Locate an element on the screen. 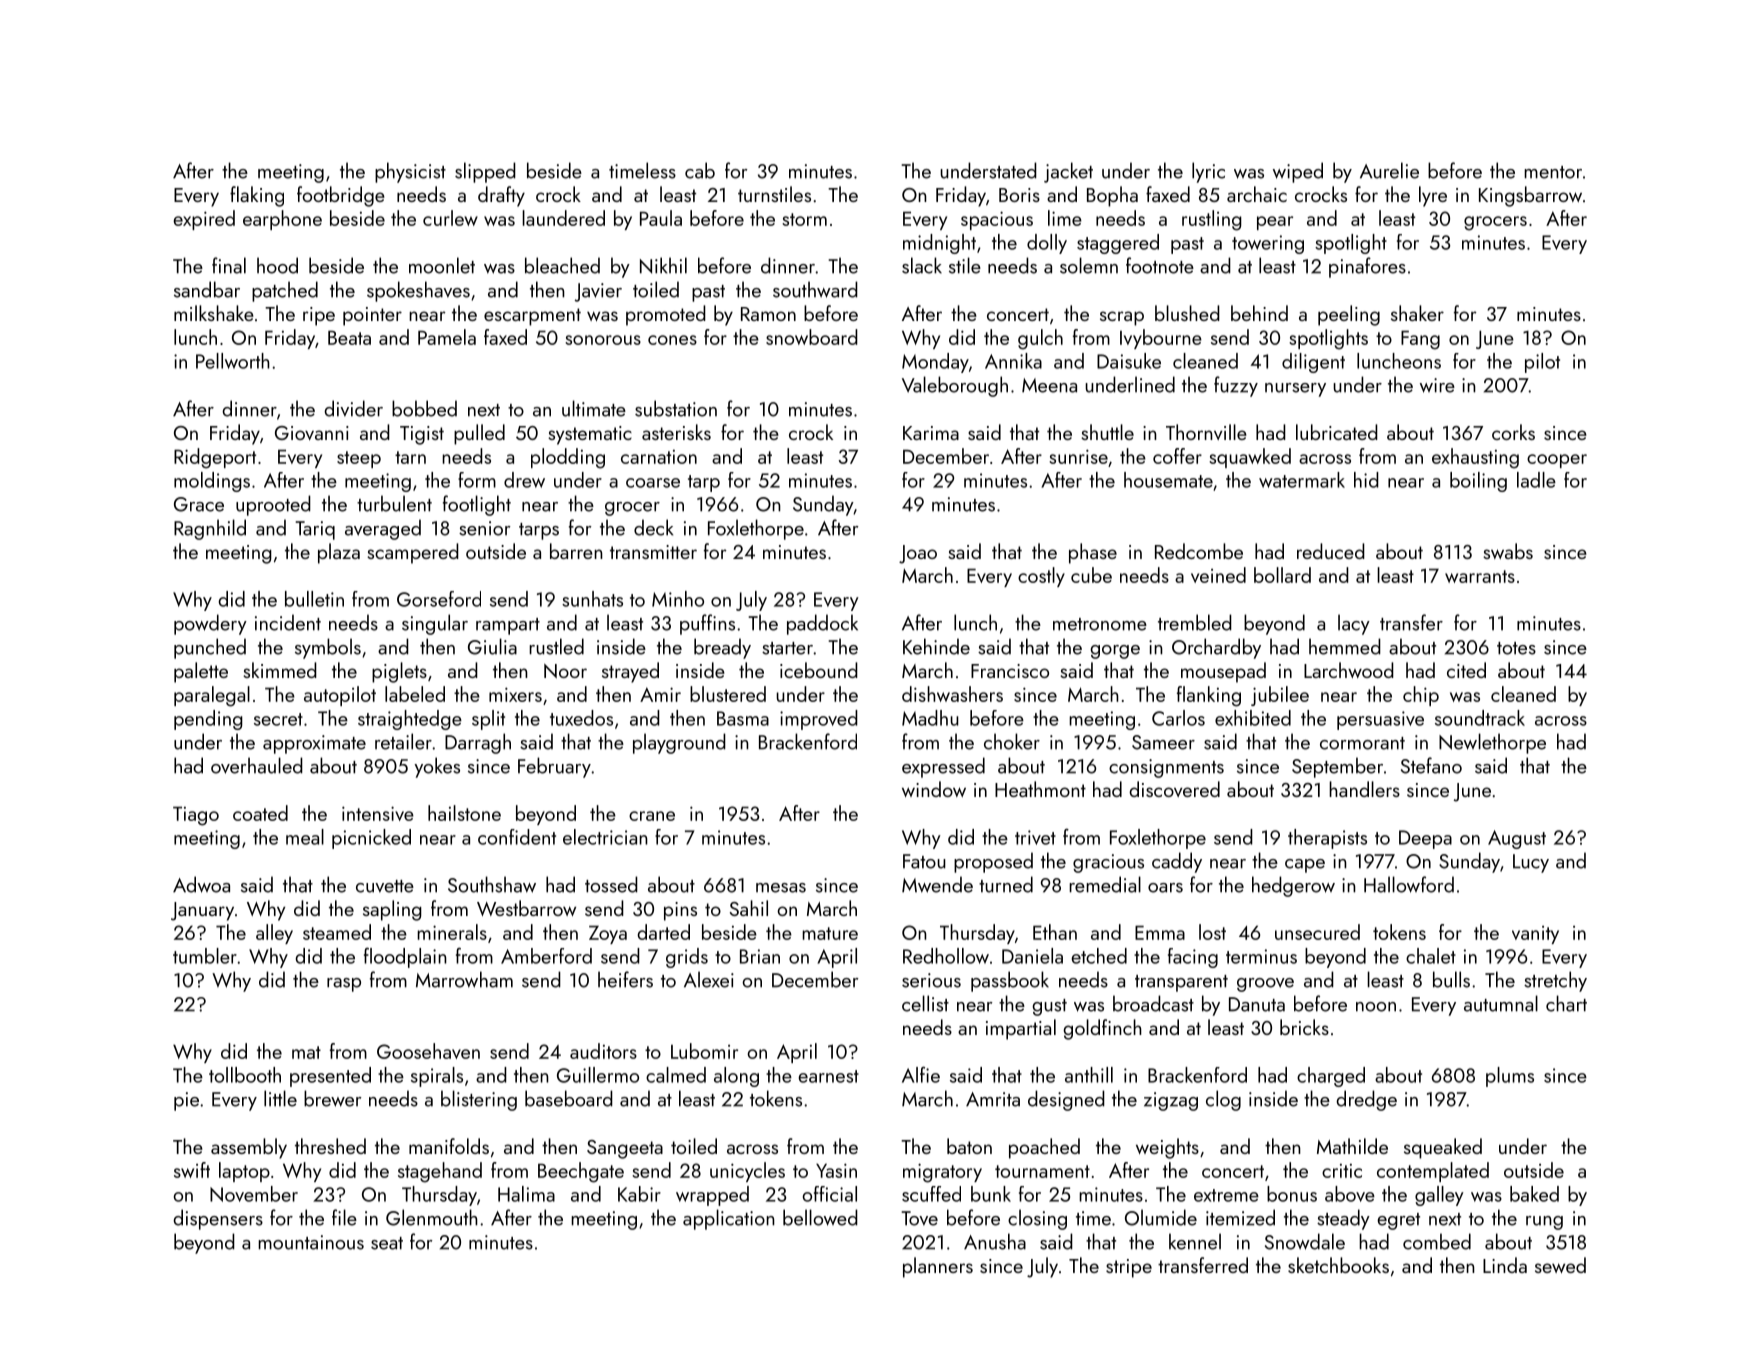 The image size is (1760, 1360). jacket is located at coordinates (1068, 172).
